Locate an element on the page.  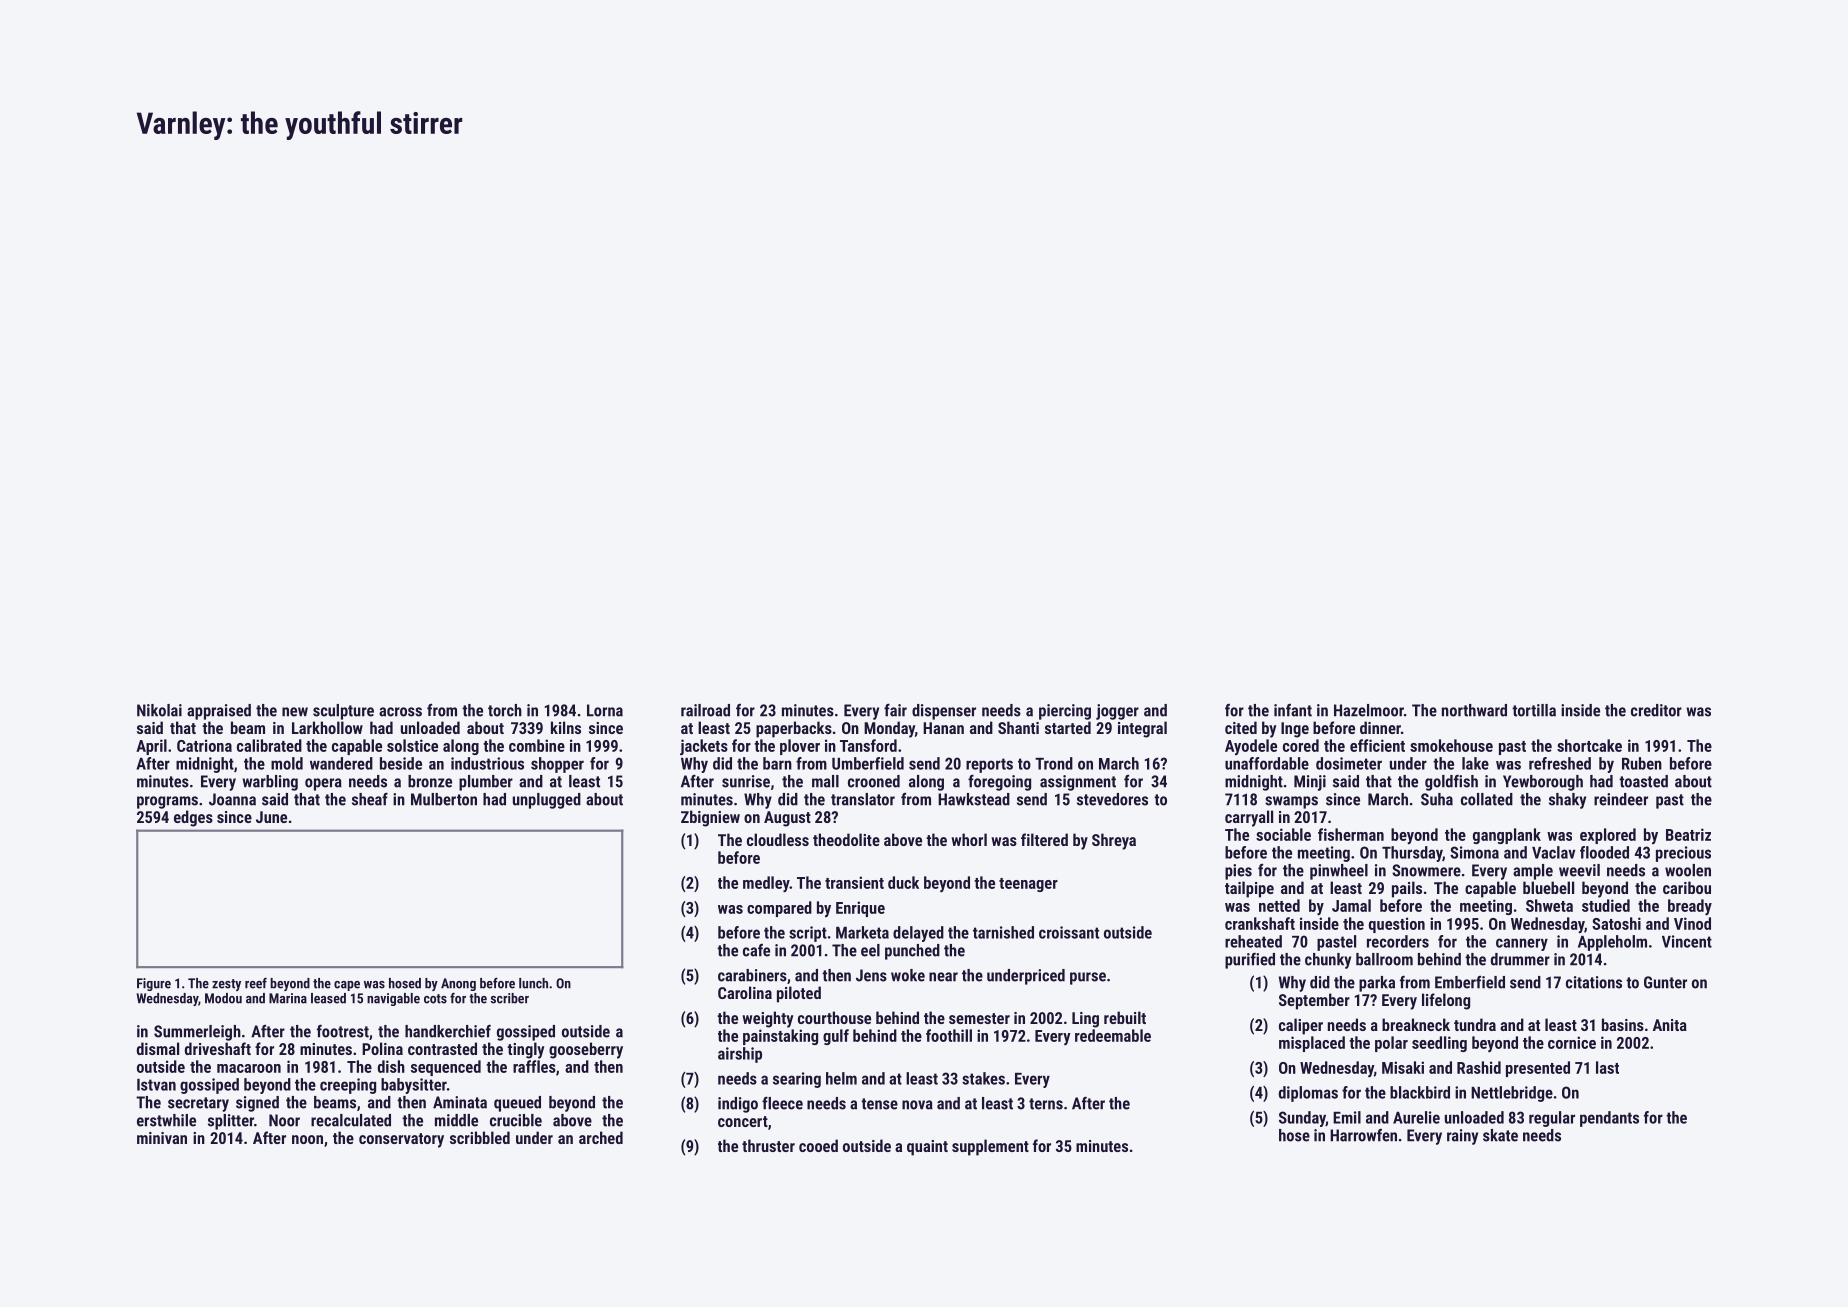
creditor is located at coordinates (1656, 710).
